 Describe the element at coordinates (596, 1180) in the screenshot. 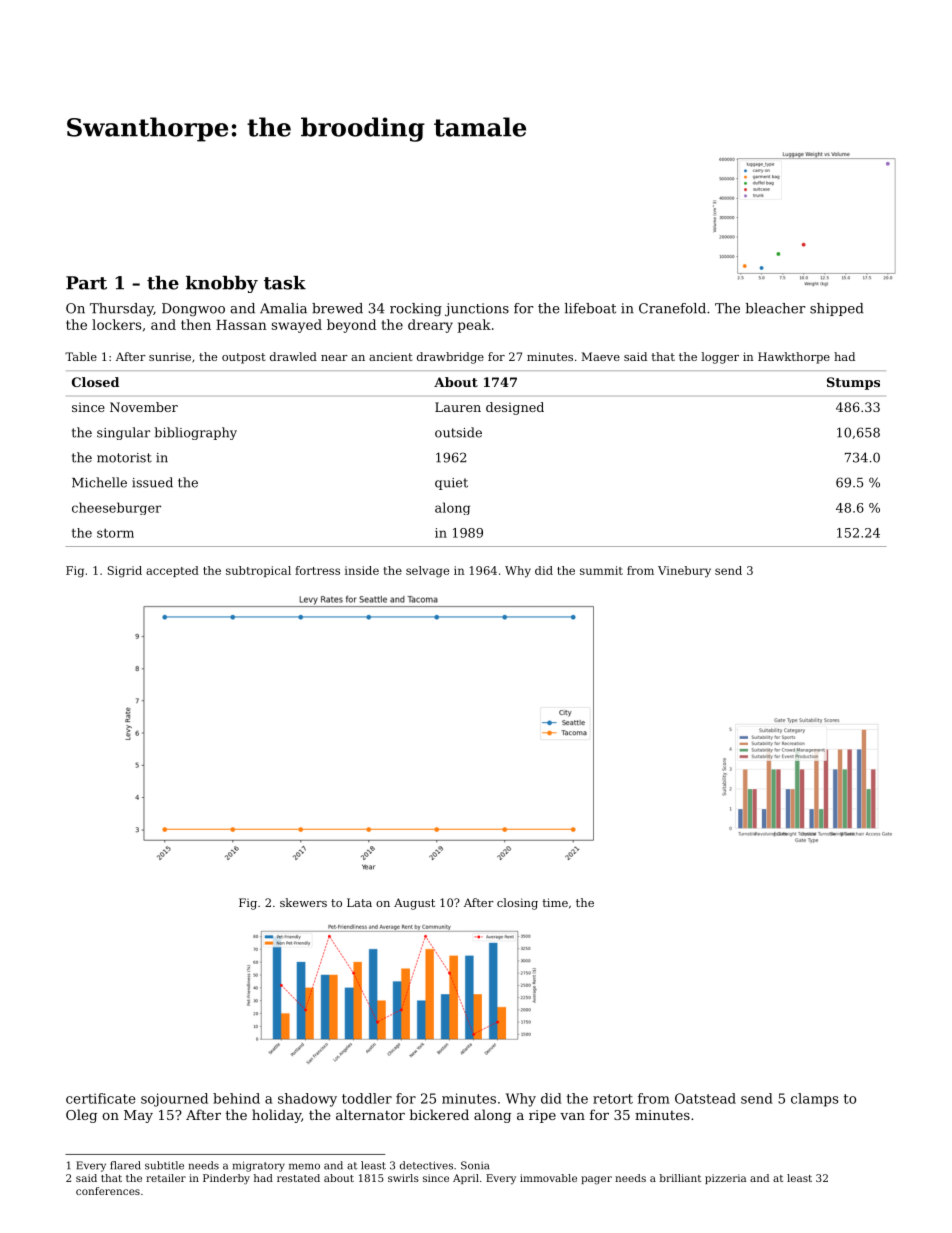

I see `pager` at that location.
